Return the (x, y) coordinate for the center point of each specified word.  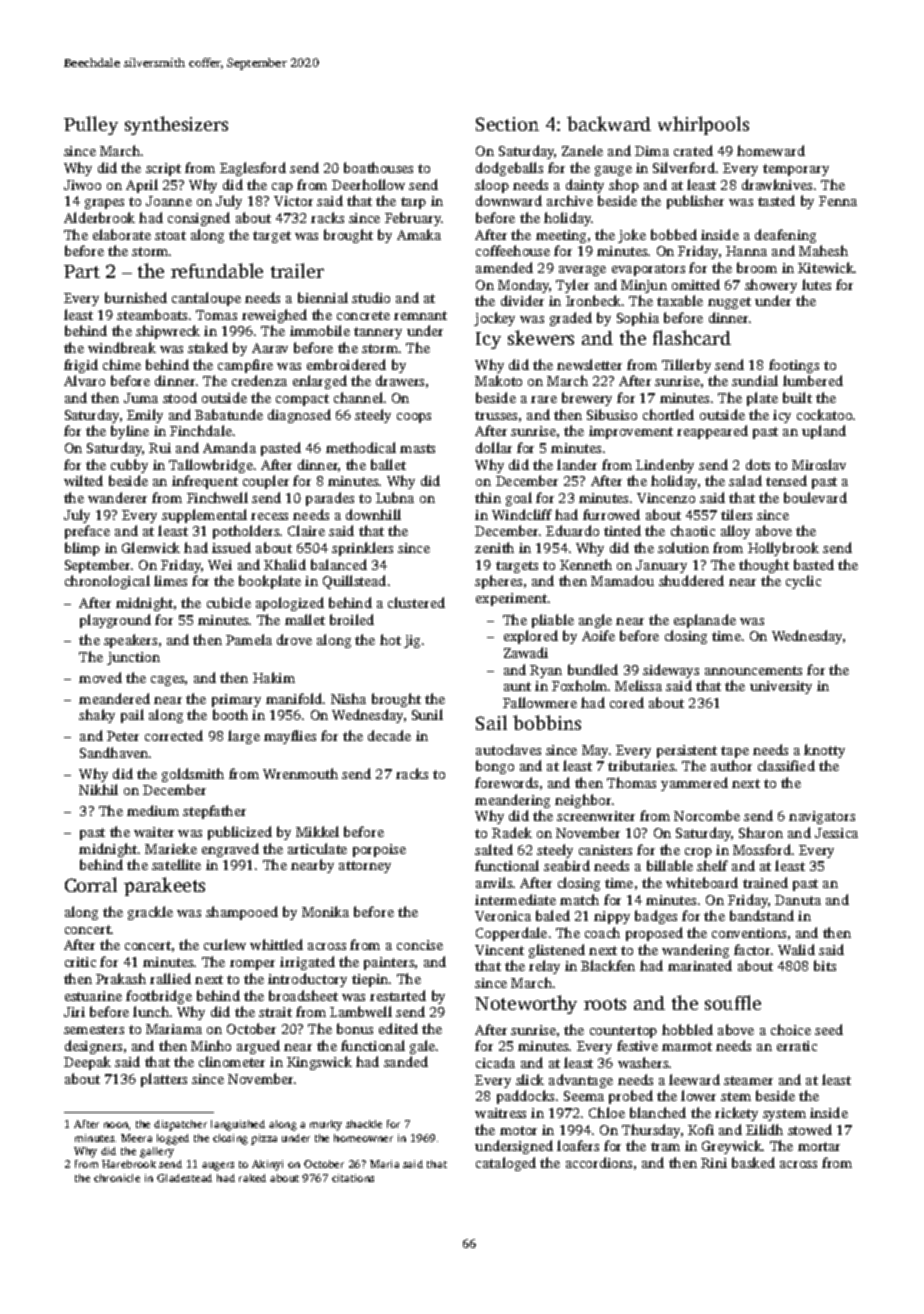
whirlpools (703, 125)
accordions (599, 1162)
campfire (245, 366)
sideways (671, 671)
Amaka (419, 234)
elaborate (122, 234)
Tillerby (686, 366)
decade (389, 735)
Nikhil (98, 789)
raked (252, 1178)
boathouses (378, 167)
